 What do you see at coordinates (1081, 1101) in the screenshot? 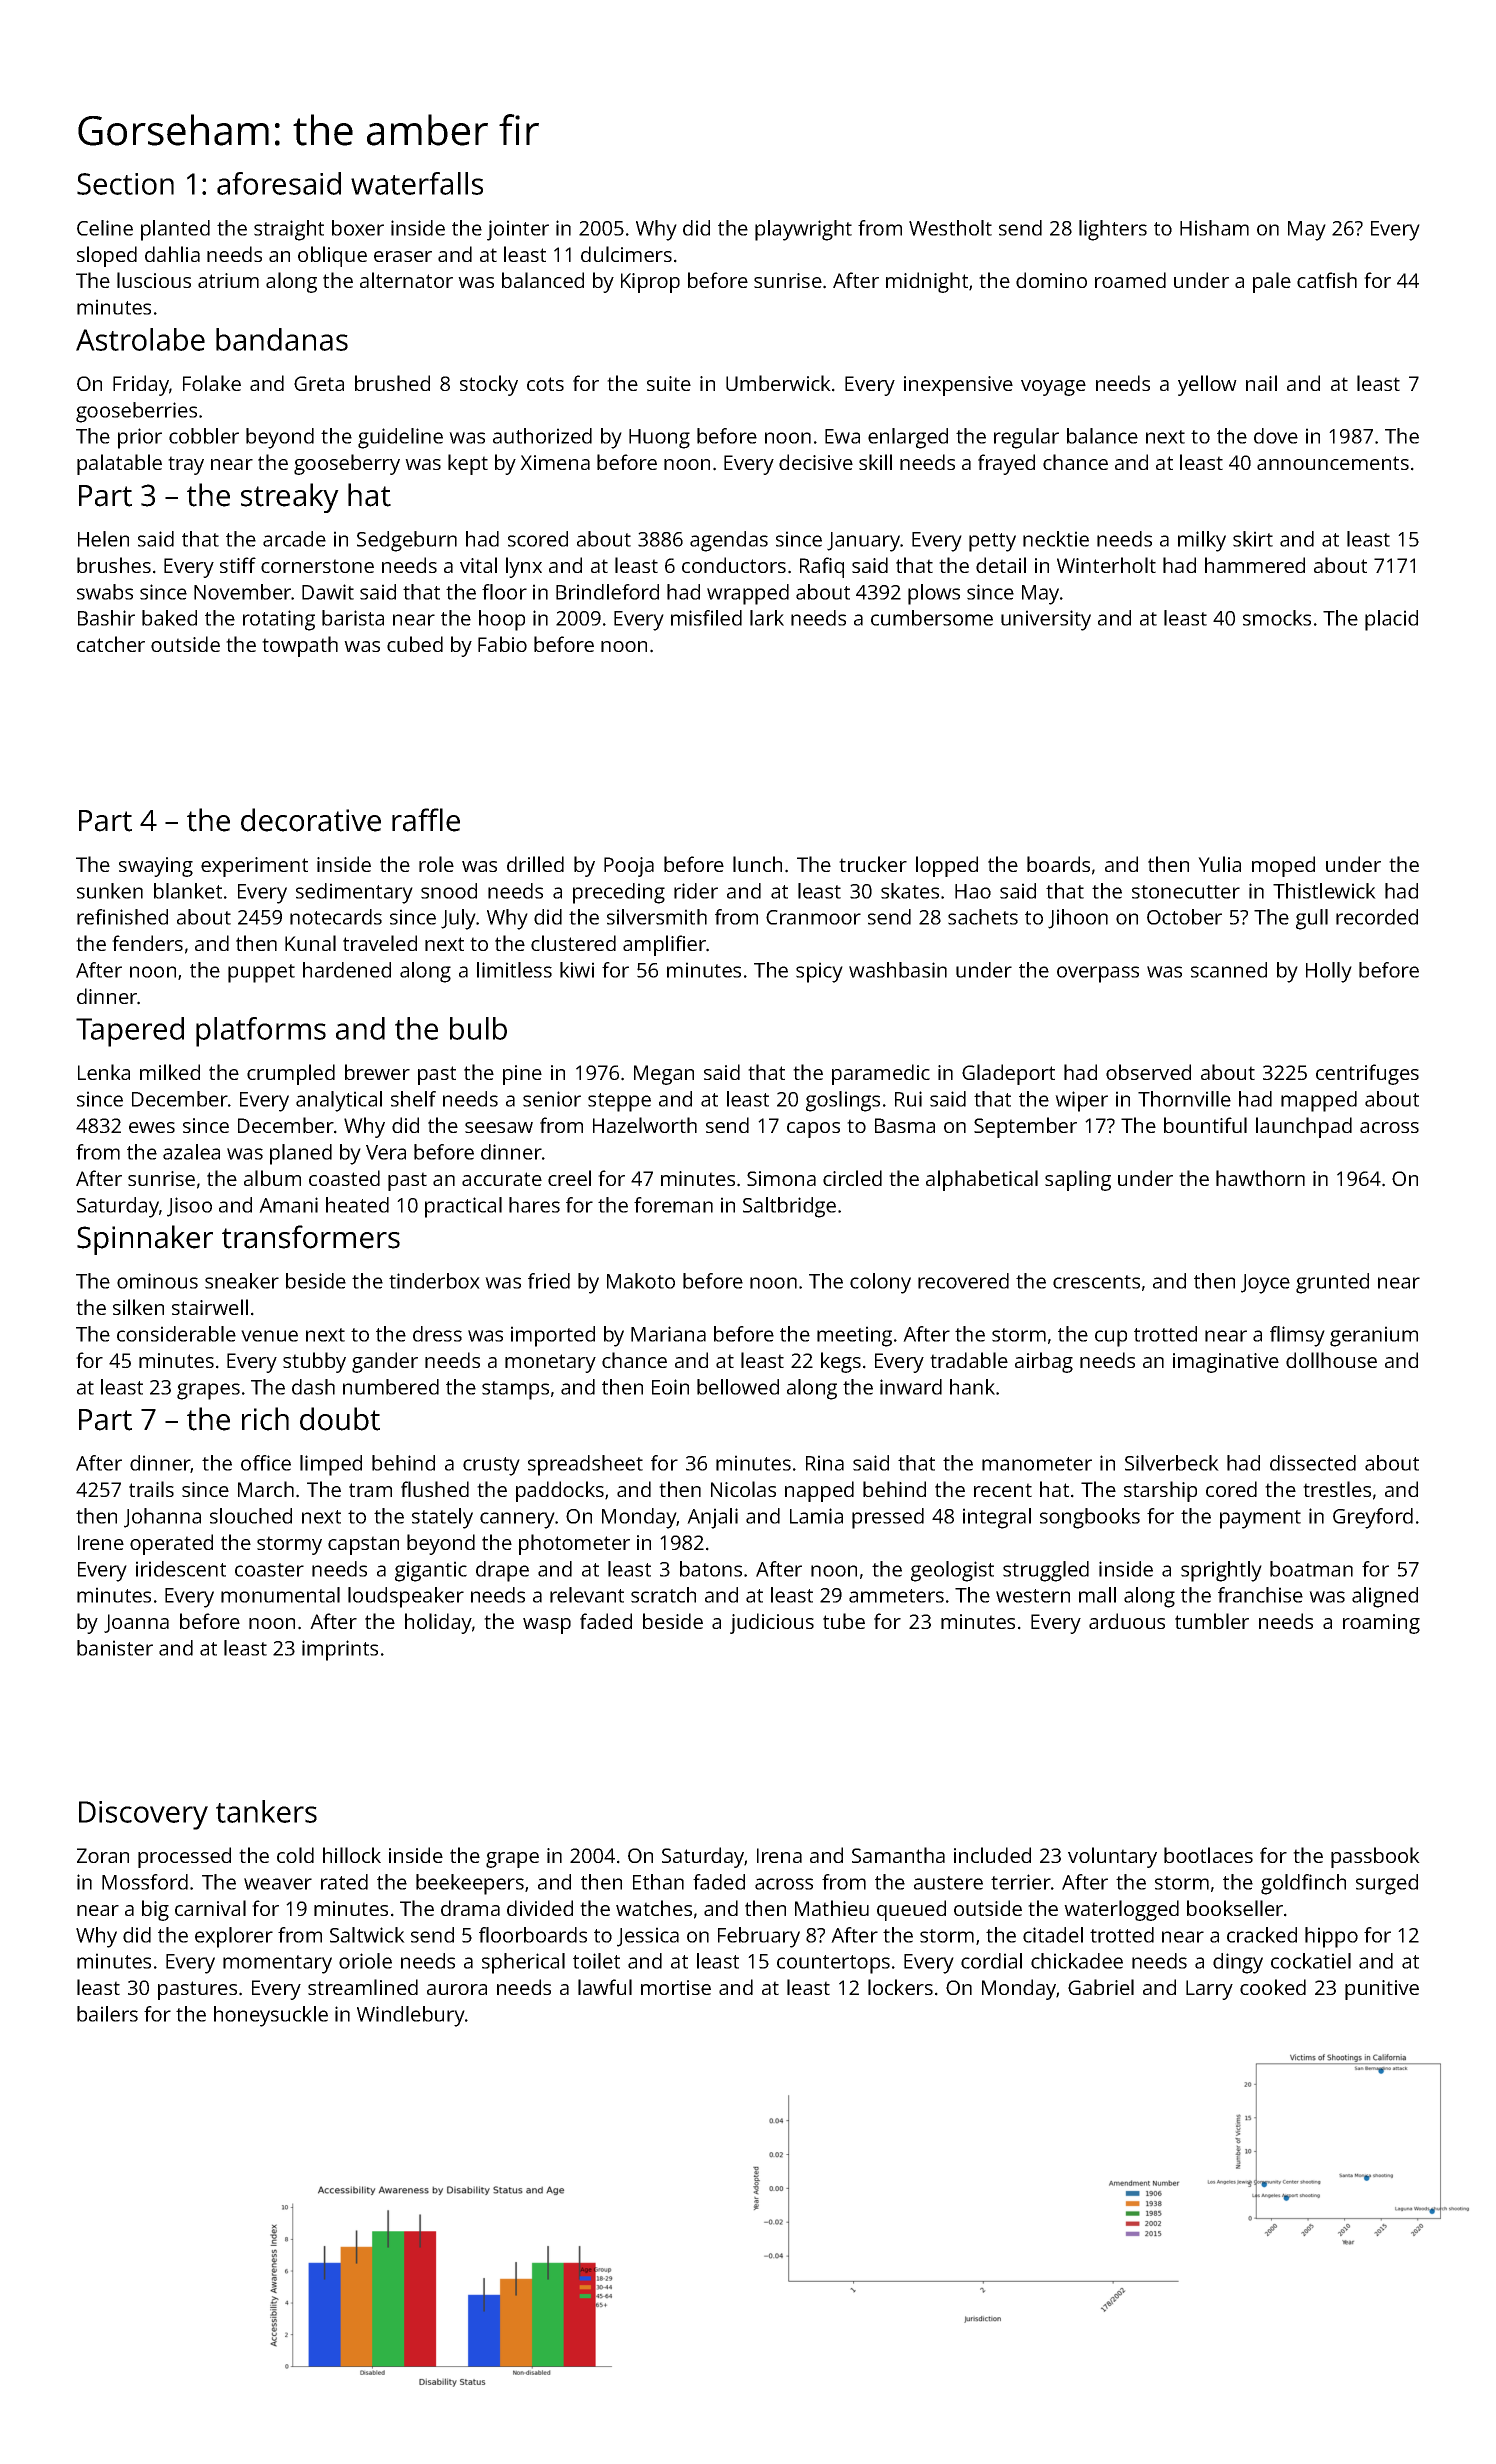
I see `wiper` at bounding box center [1081, 1101].
